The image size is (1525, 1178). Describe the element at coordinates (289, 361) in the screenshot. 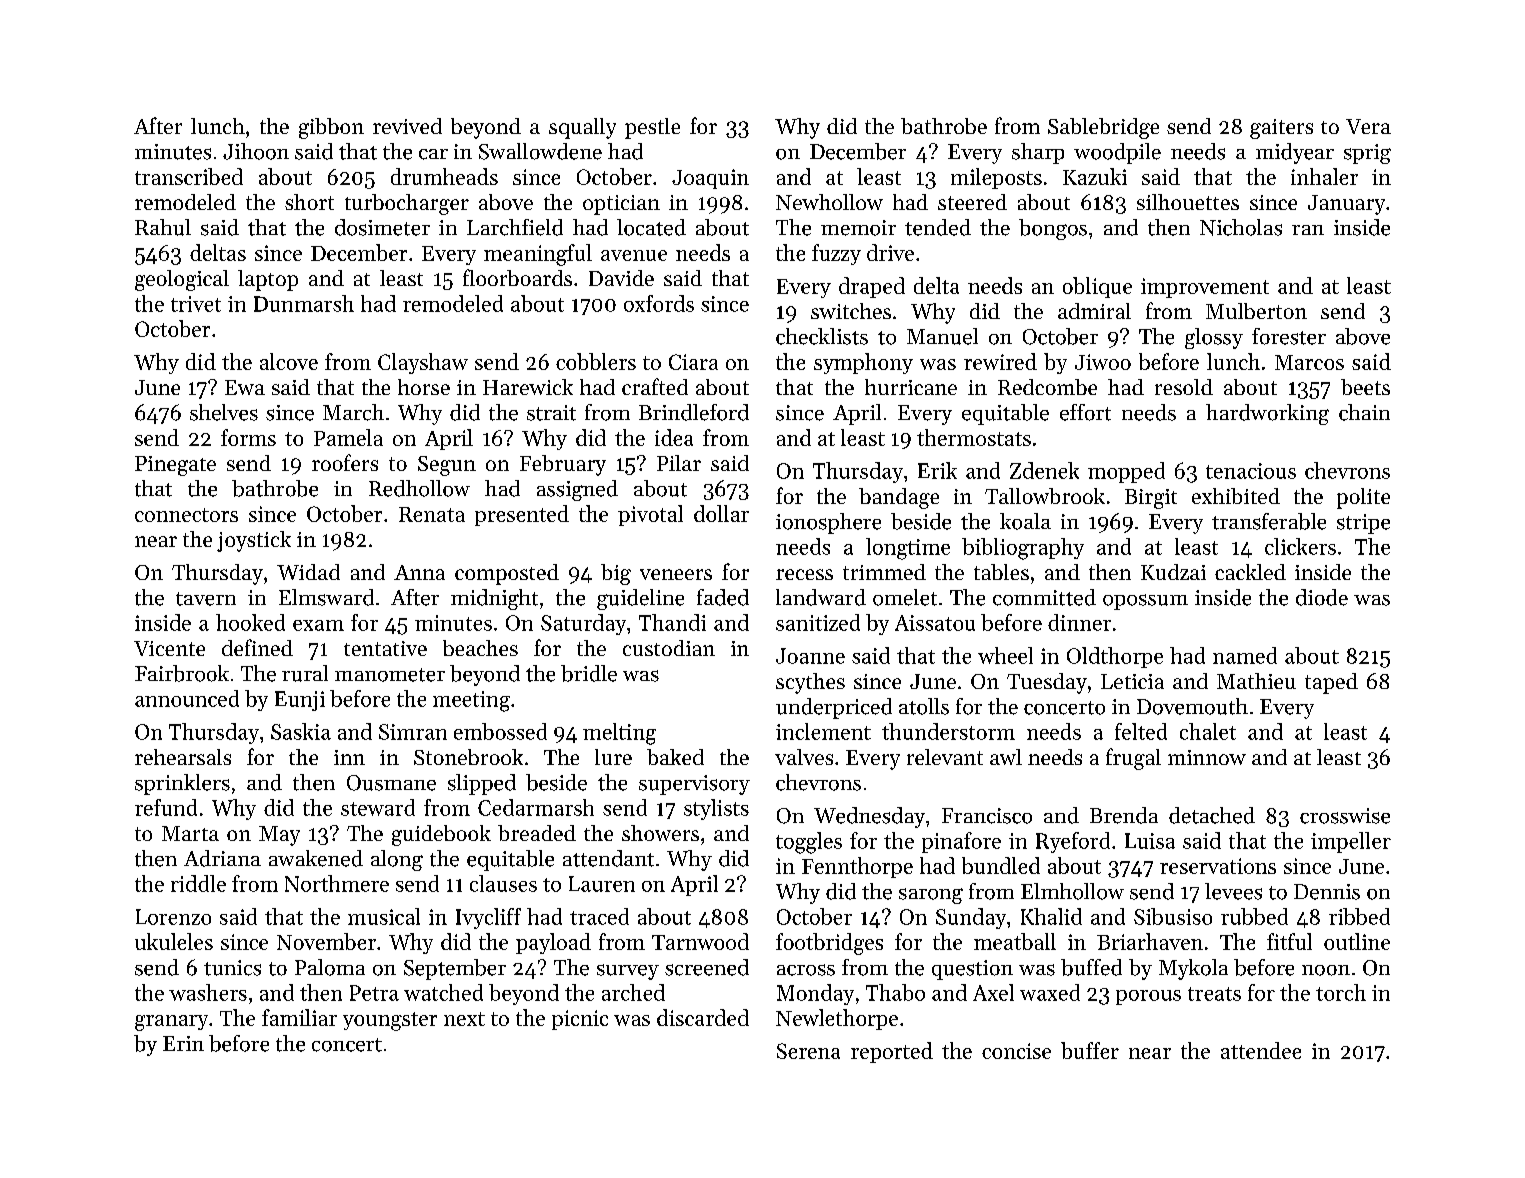

I see `alcove` at that location.
